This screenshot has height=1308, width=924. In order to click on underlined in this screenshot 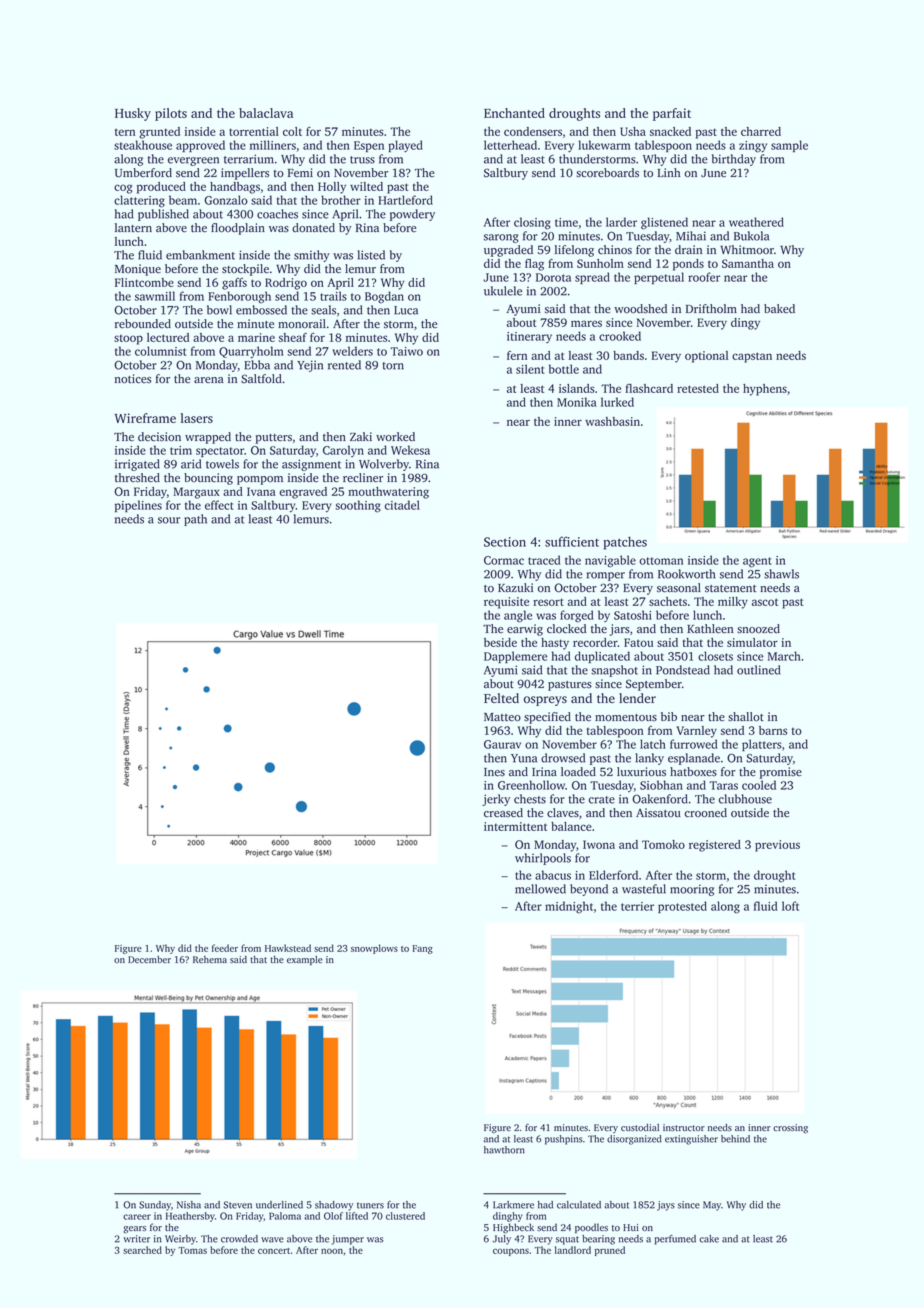, I will do `click(279, 1205)`.
